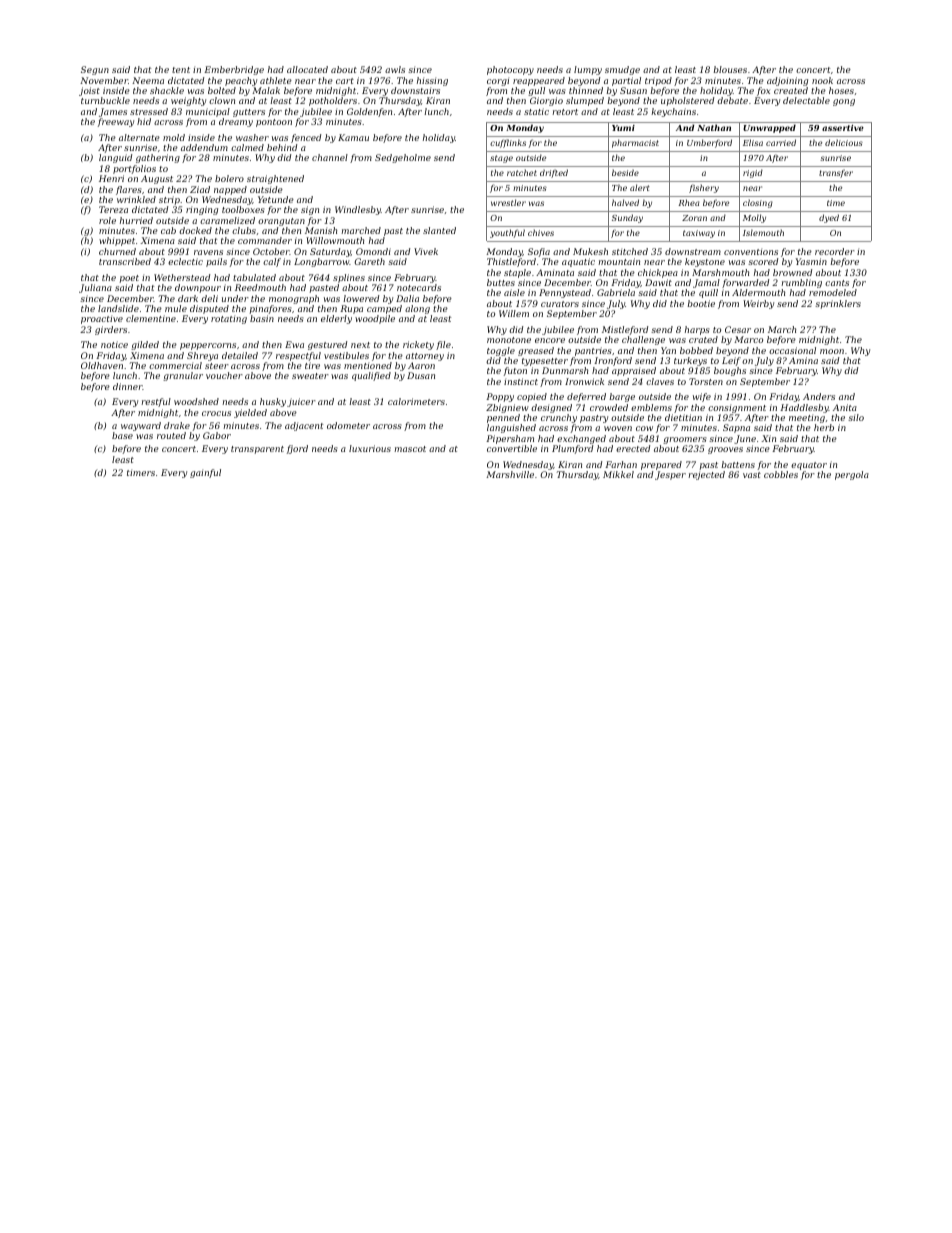 The height and width of the image is (1233, 952). What do you see at coordinates (510, 70) in the image?
I see `photocopy` at bounding box center [510, 70].
